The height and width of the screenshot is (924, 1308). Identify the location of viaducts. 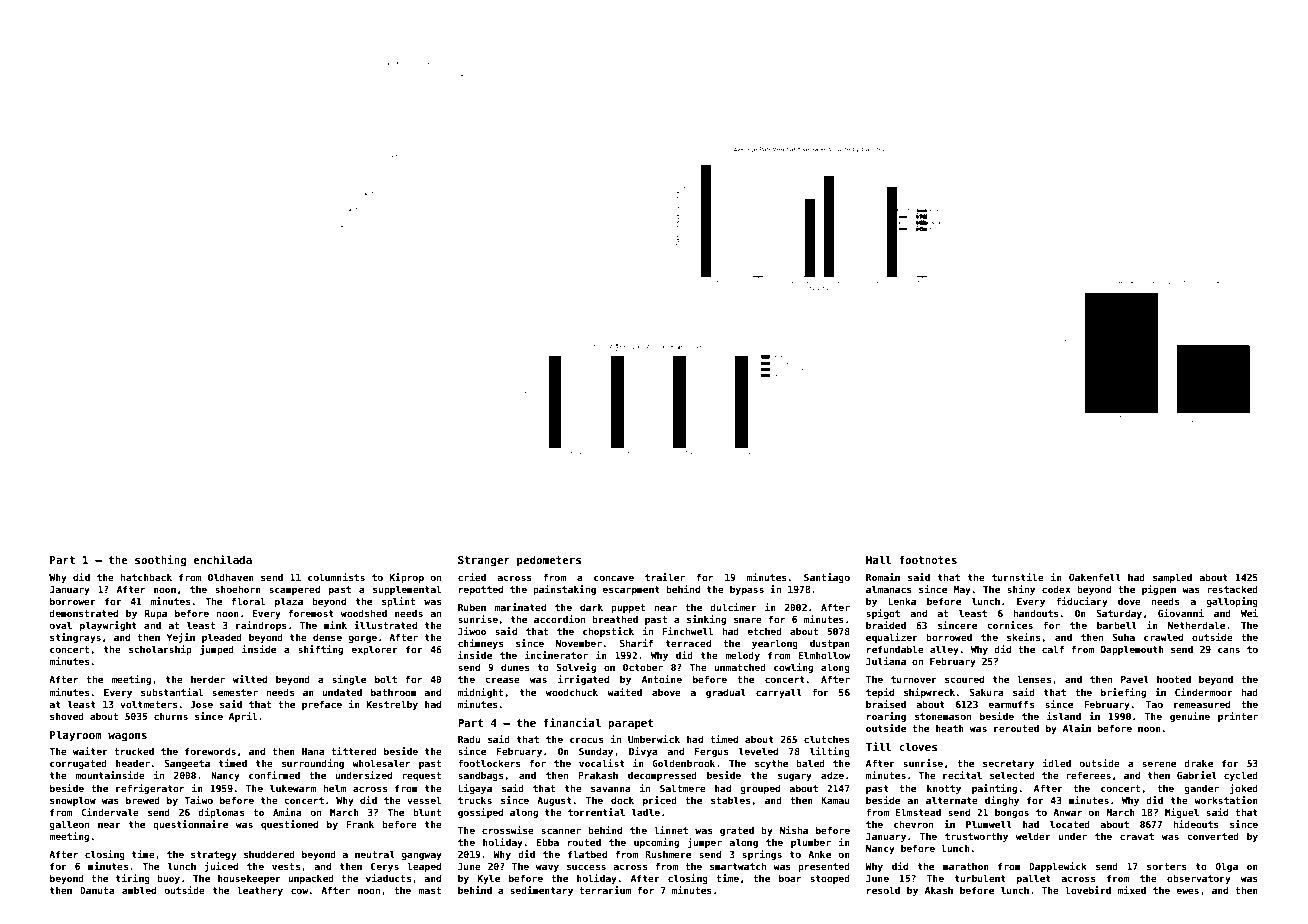
(388, 878).
